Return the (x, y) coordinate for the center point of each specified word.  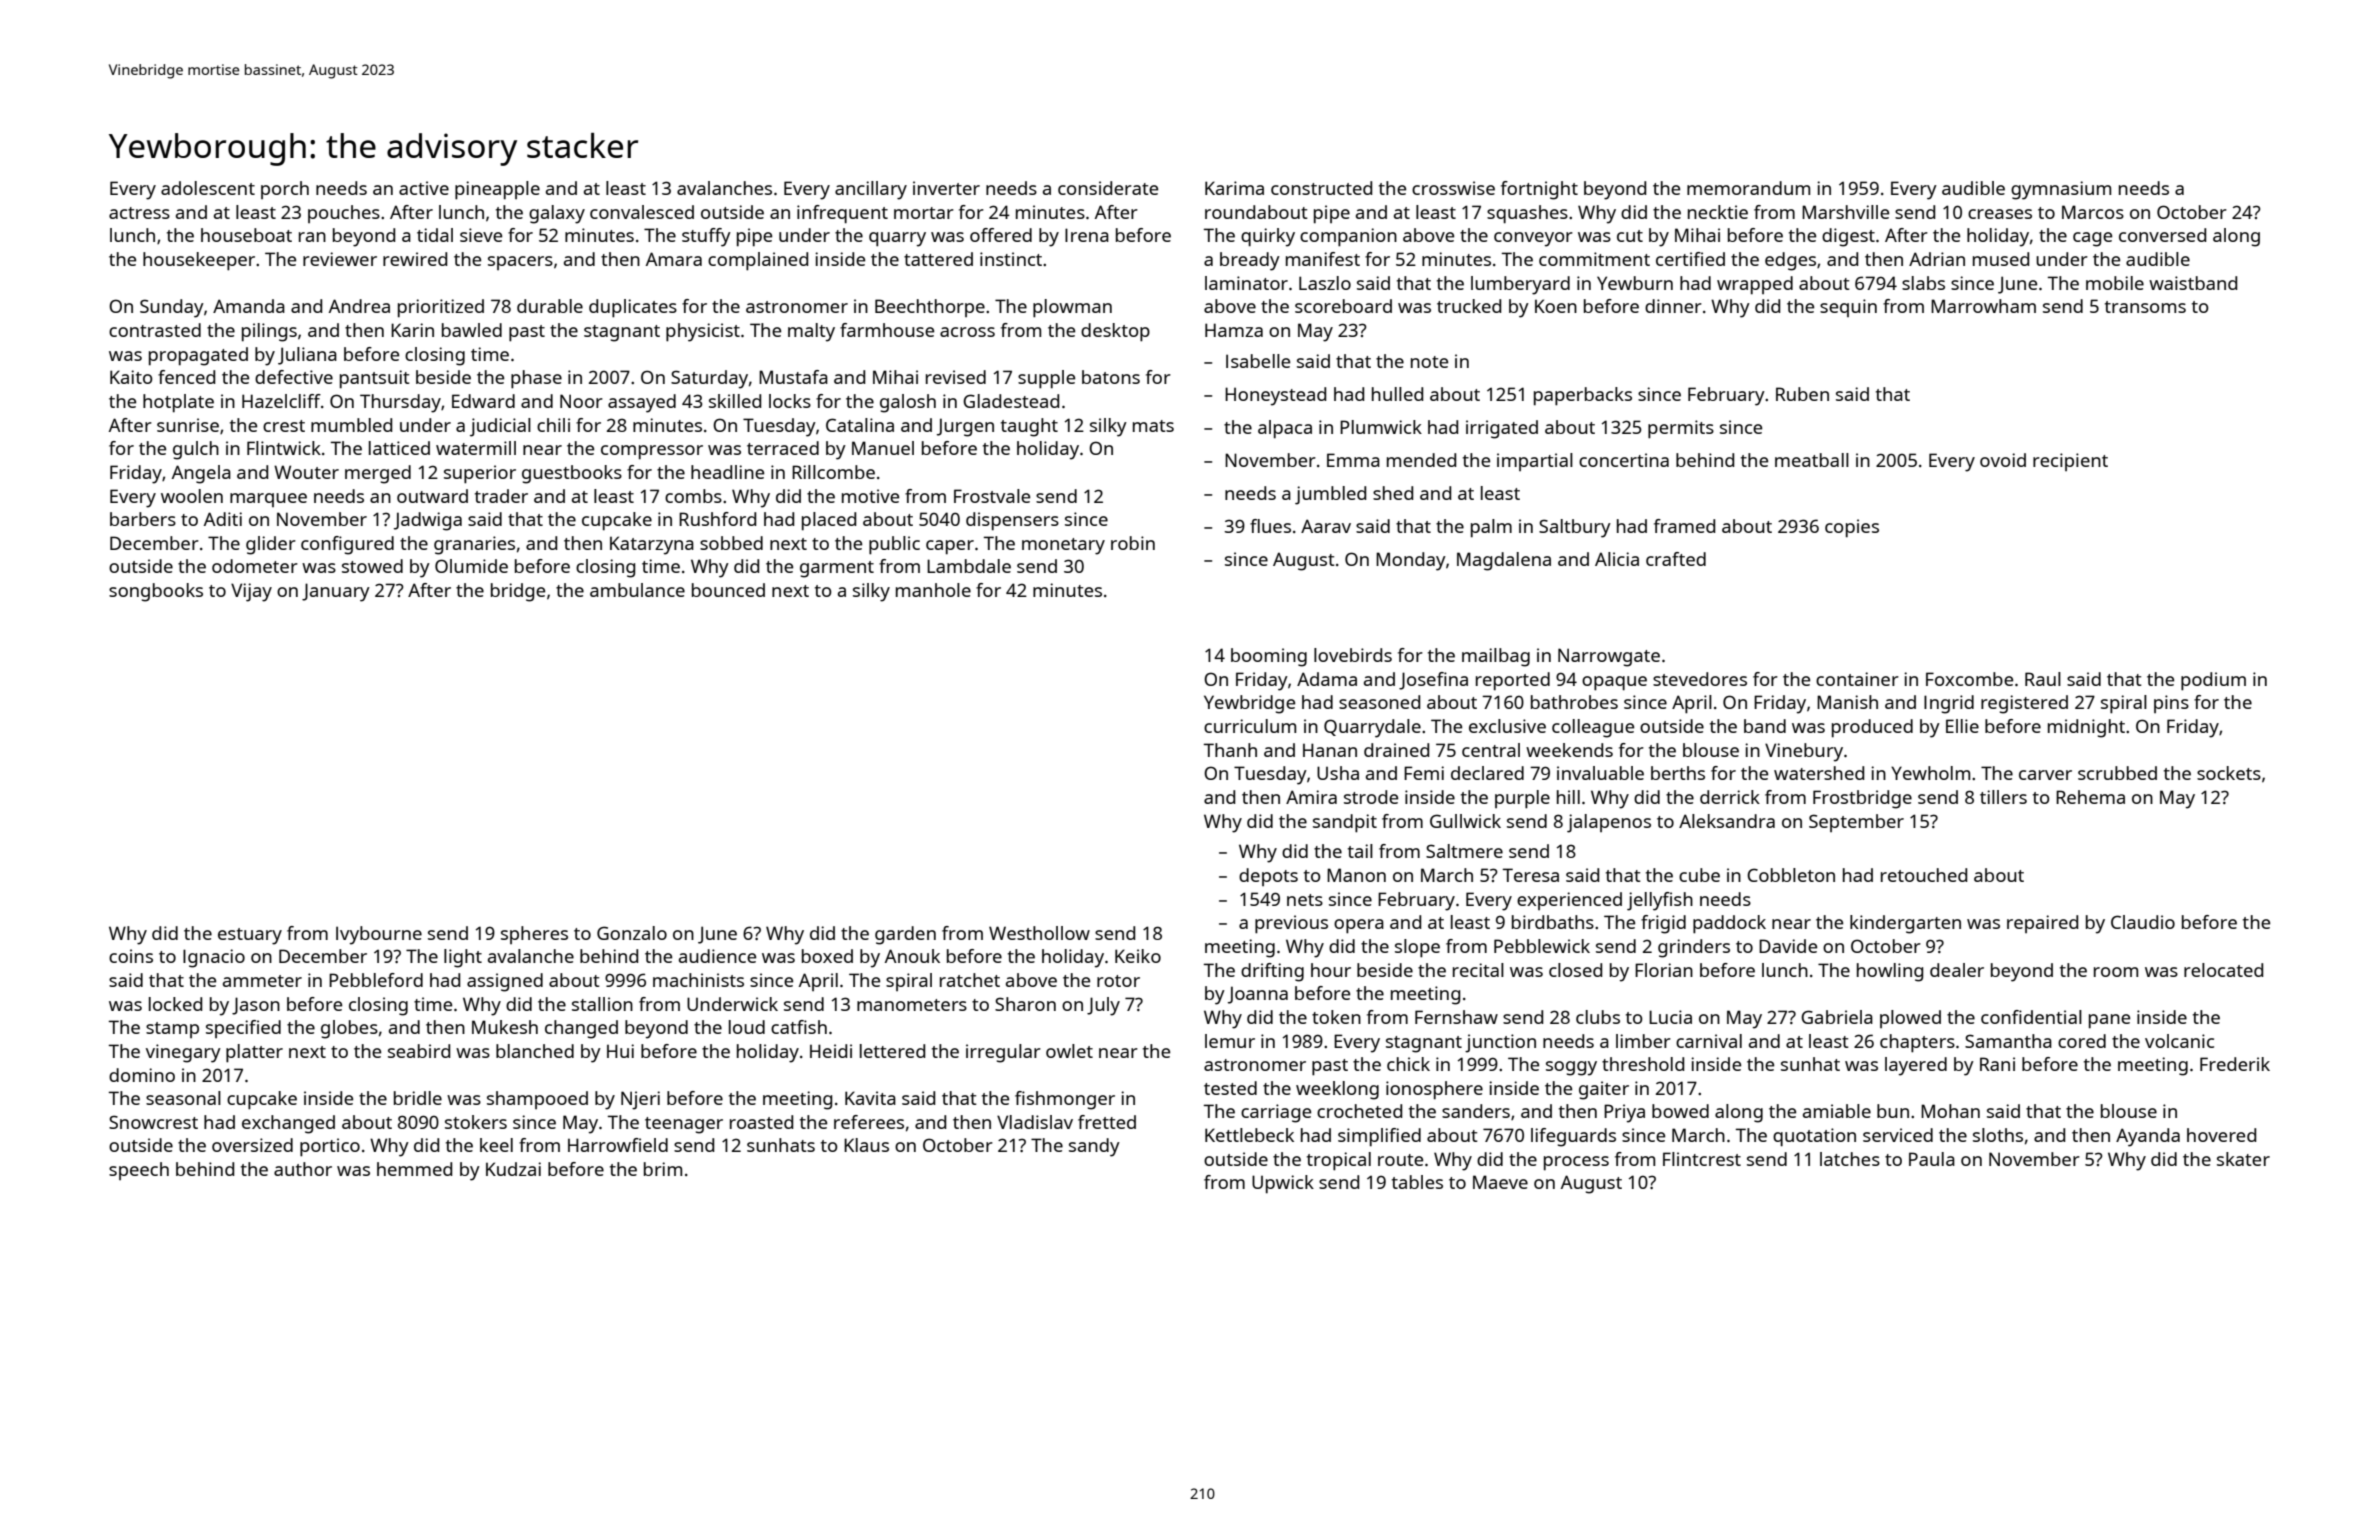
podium (2213, 681)
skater (2243, 1159)
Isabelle (1258, 361)
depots (1268, 877)
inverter (946, 188)
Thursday (400, 403)
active (424, 188)
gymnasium (2061, 190)
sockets (2229, 773)
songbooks (156, 592)
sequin (1848, 308)
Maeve (1500, 1182)
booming (1269, 657)
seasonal (183, 1098)
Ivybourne (379, 935)
